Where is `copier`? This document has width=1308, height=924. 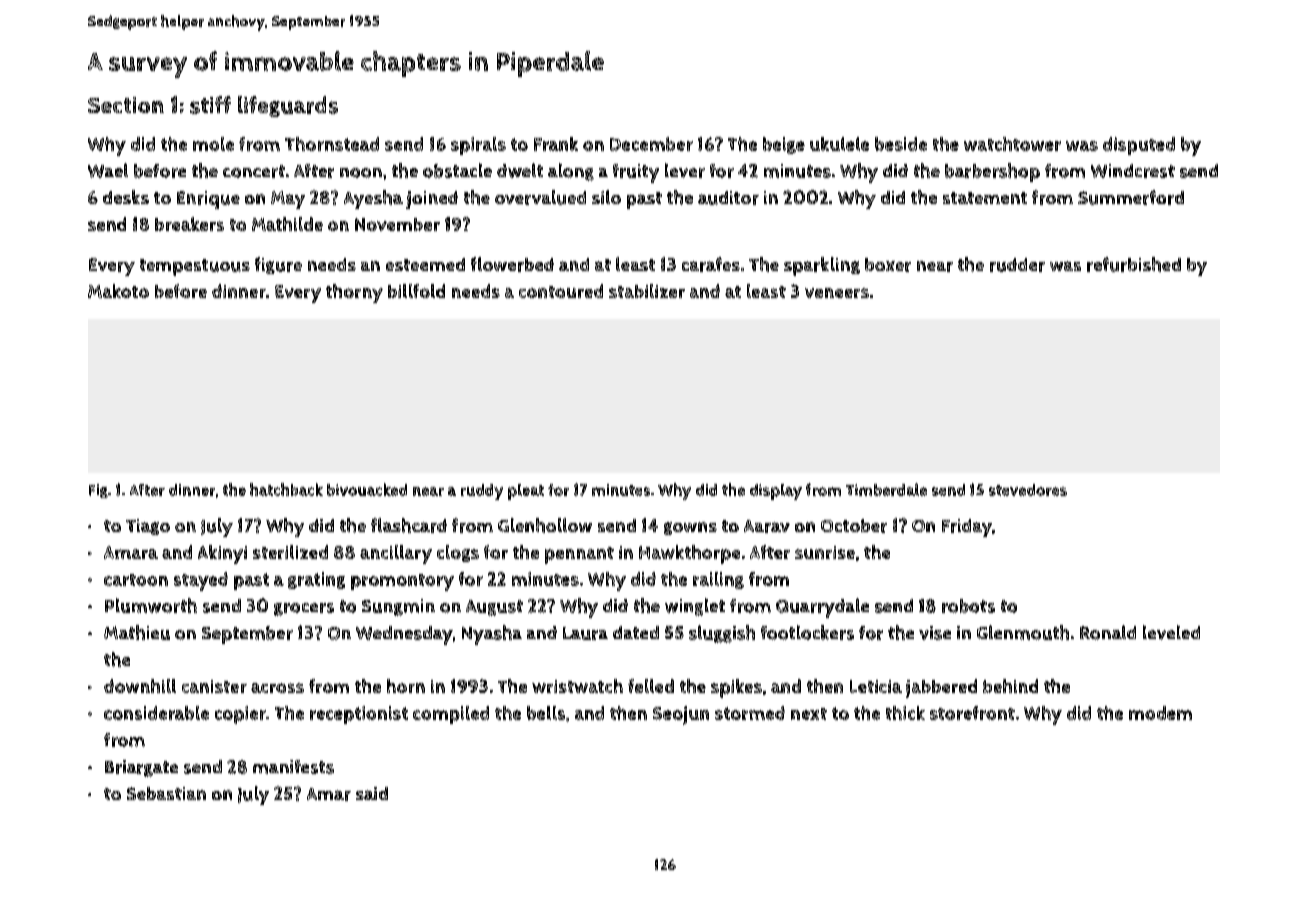 copier is located at coordinates (240, 715).
